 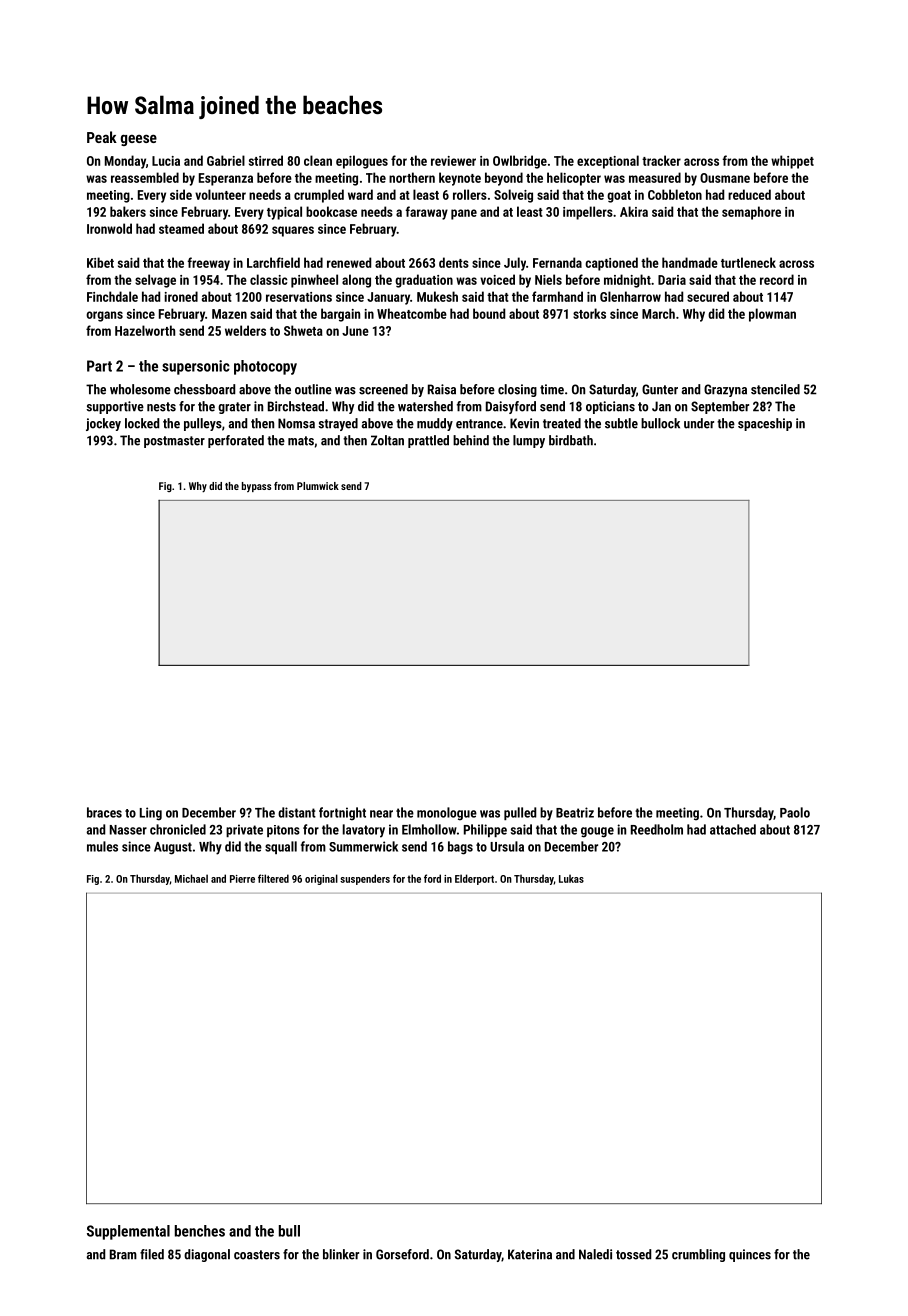 I want to click on epilogues, so click(x=362, y=162).
